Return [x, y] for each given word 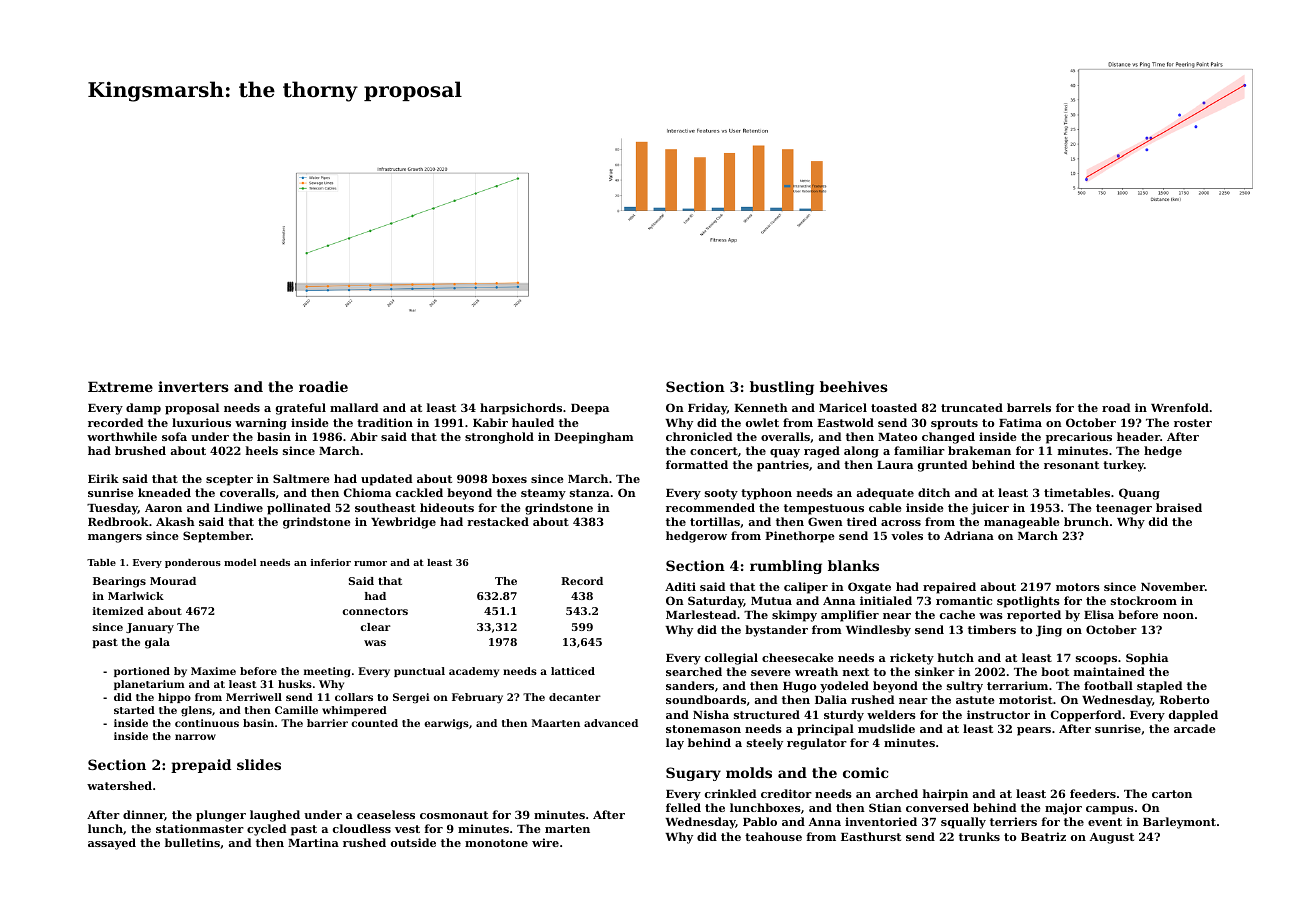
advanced [611, 723]
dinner [143, 814]
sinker [935, 671]
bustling [782, 388]
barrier [327, 723]
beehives [854, 386]
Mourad [173, 581]
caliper [806, 588]
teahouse [773, 836]
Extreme [120, 386]
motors [1078, 587]
